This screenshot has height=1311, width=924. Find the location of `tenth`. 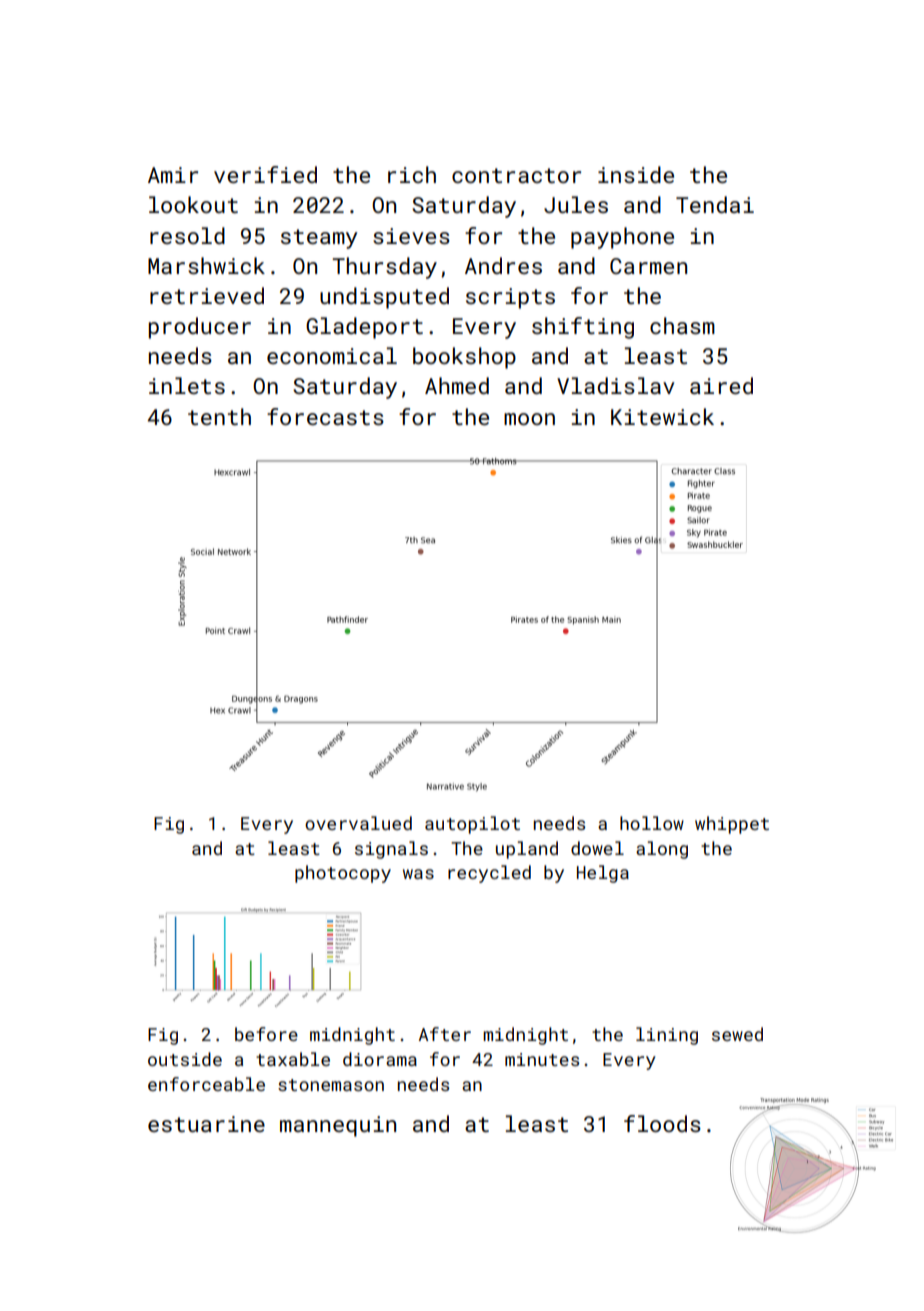

tenth is located at coordinates (219, 416).
